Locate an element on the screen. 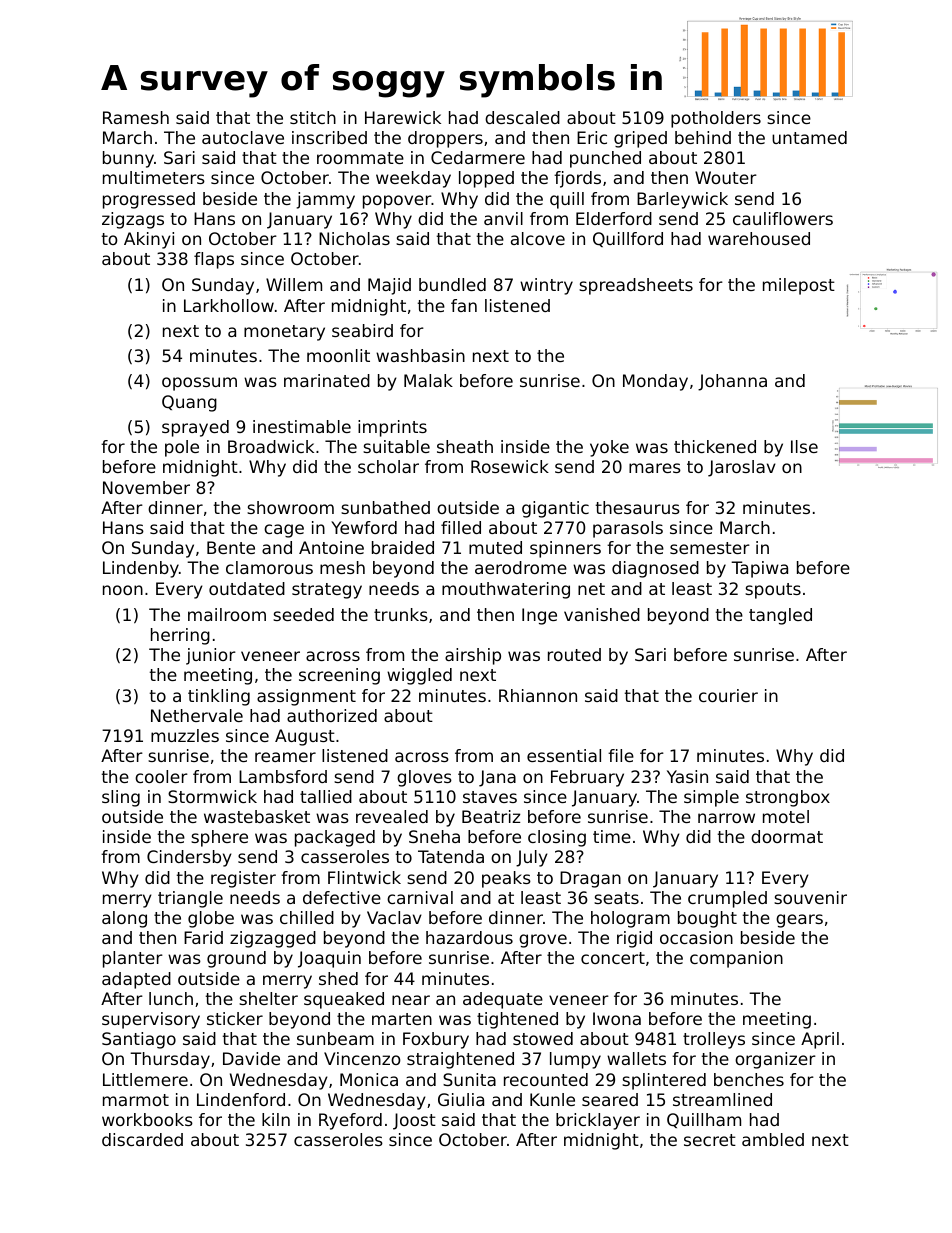 The image size is (952, 1233). gigantic is located at coordinates (555, 509).
